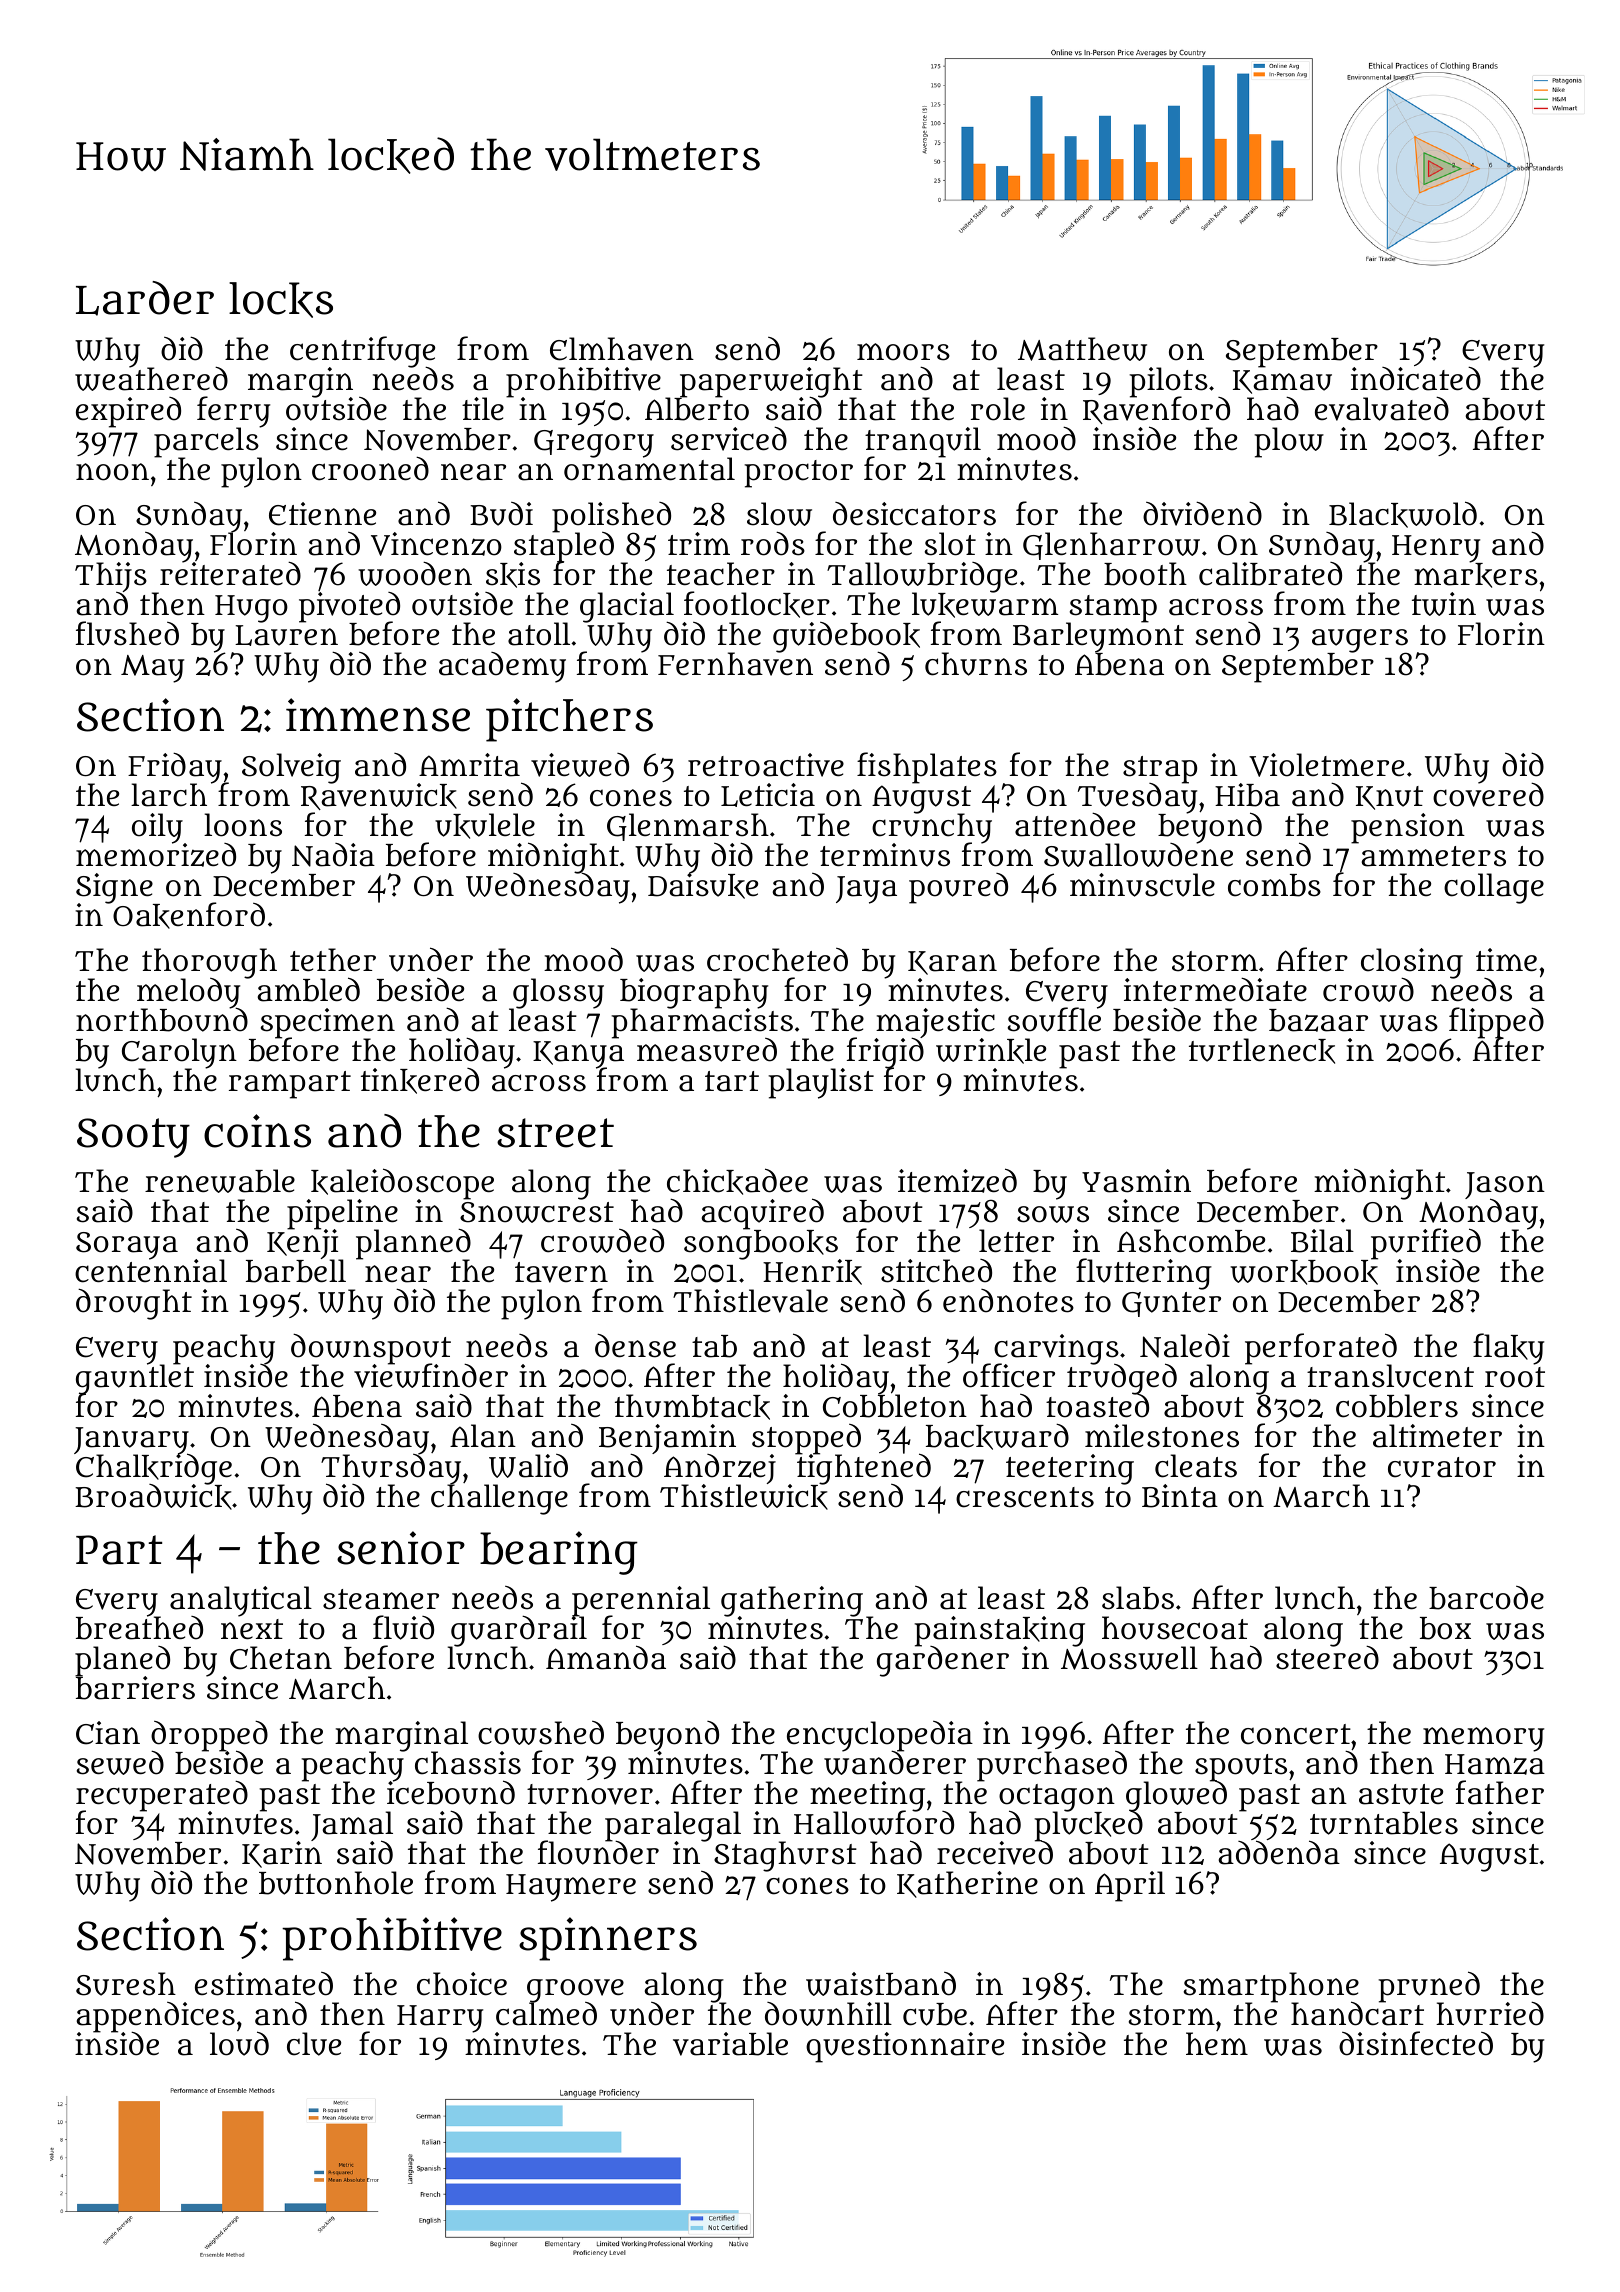 The width and height of the document is (1620, 2292). I want to click on variable, so click(730, 2044).
